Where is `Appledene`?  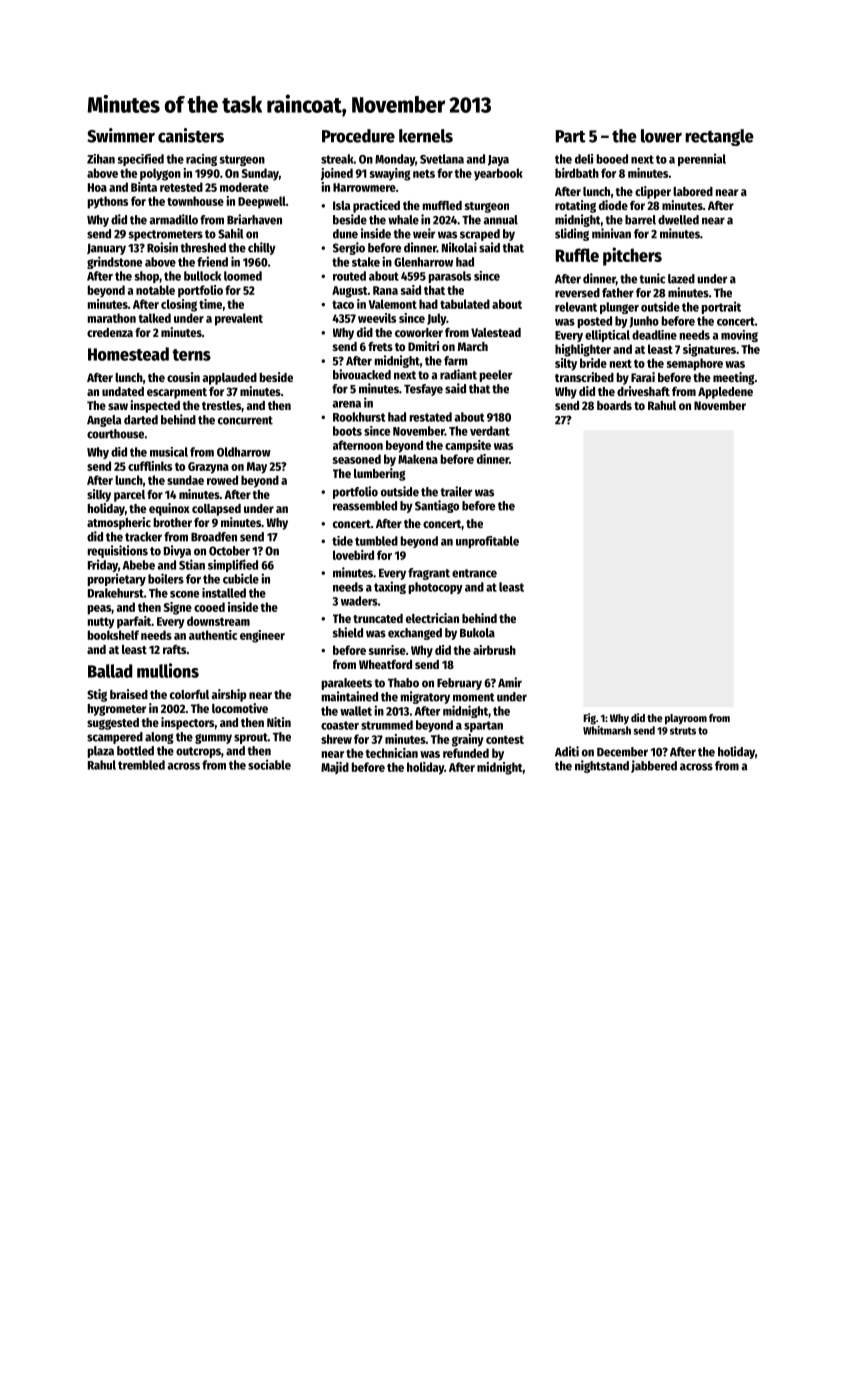
Appledene is located at coordinates (725, 393).
